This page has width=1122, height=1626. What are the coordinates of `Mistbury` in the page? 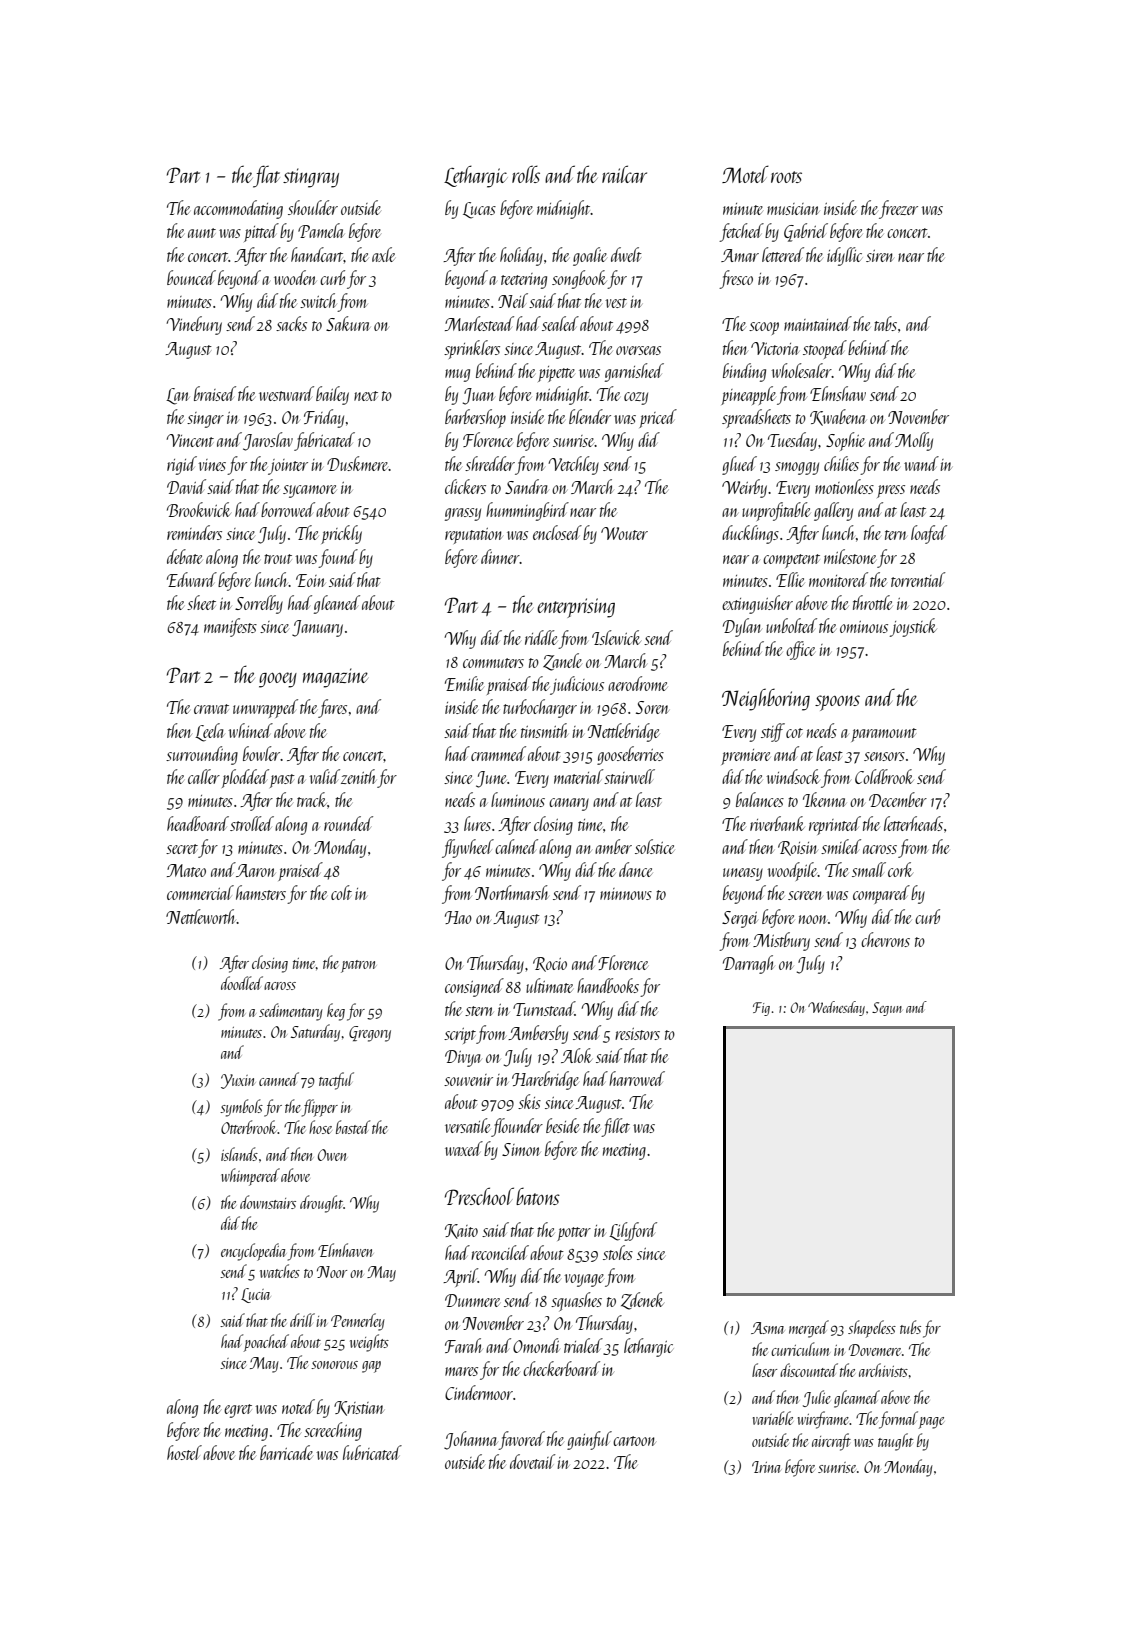 It's located at (781, 941).
